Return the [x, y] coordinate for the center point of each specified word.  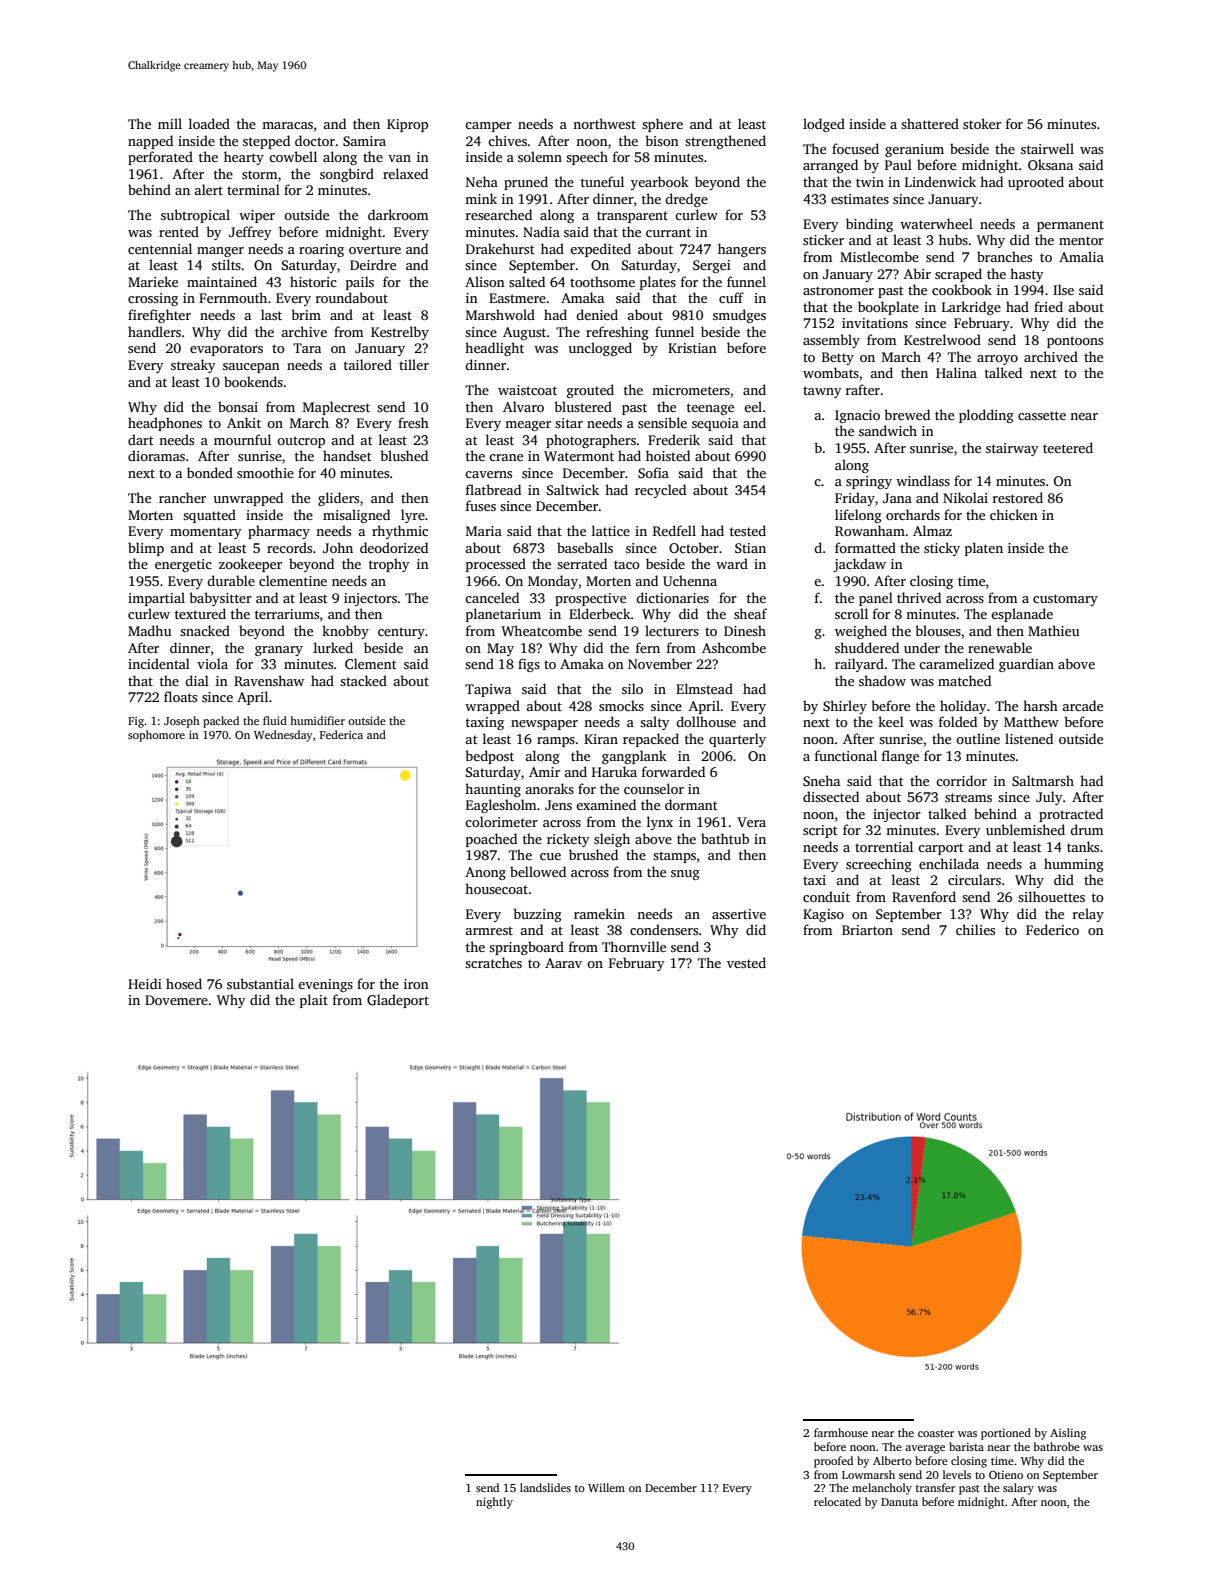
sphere [662, 125]
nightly [494, 1503]
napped [150, 142]
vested [746, 962]
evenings [325, 985]
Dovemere [176, 1000]
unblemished [1025, 829]
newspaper [544, 725]
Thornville [634, 946]
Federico [1052, 929]
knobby [345, 632]
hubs [953, 239]
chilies [975, 929]
